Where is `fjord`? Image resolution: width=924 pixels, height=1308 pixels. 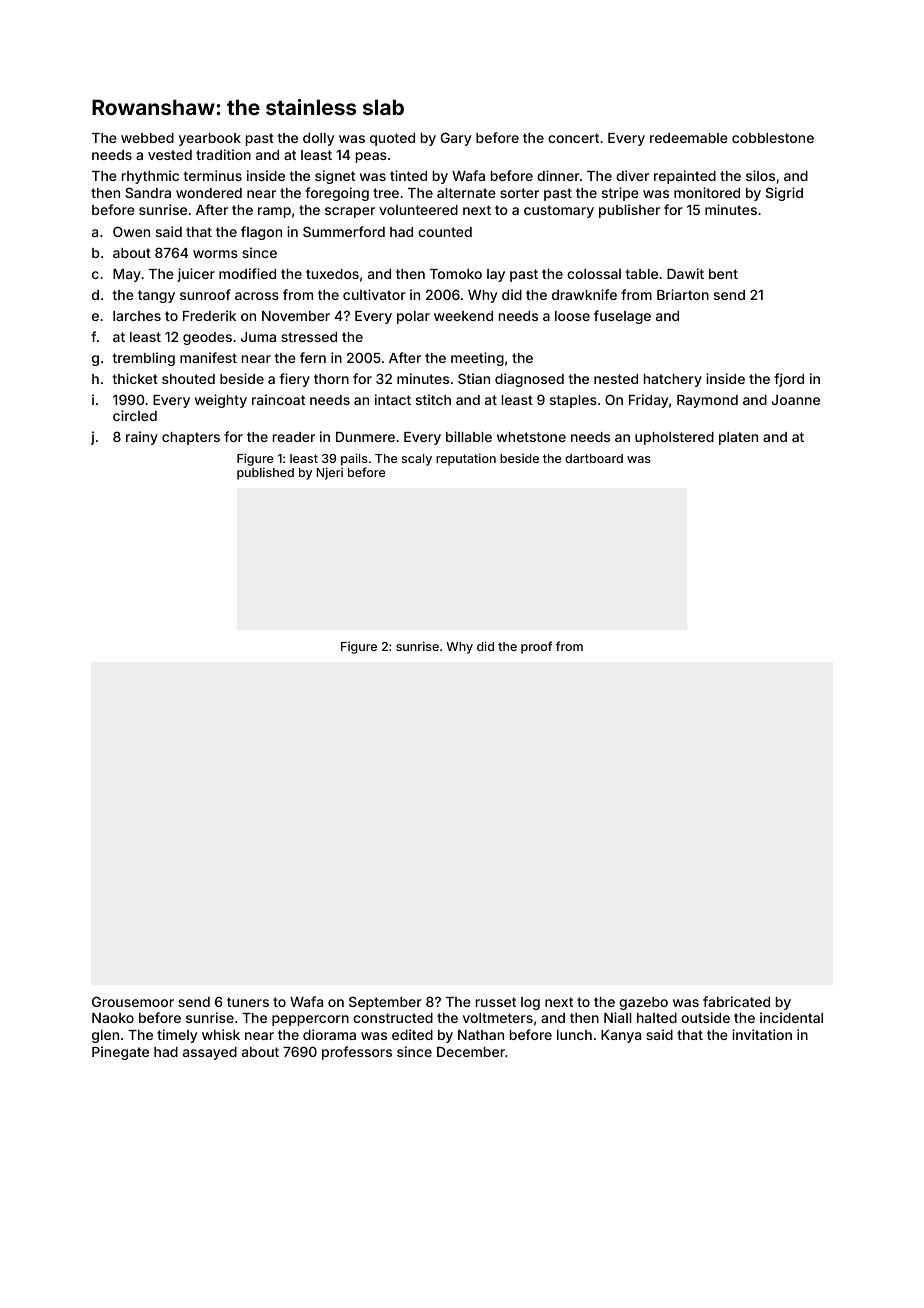
fjord is located at coordinates (789, 380).
